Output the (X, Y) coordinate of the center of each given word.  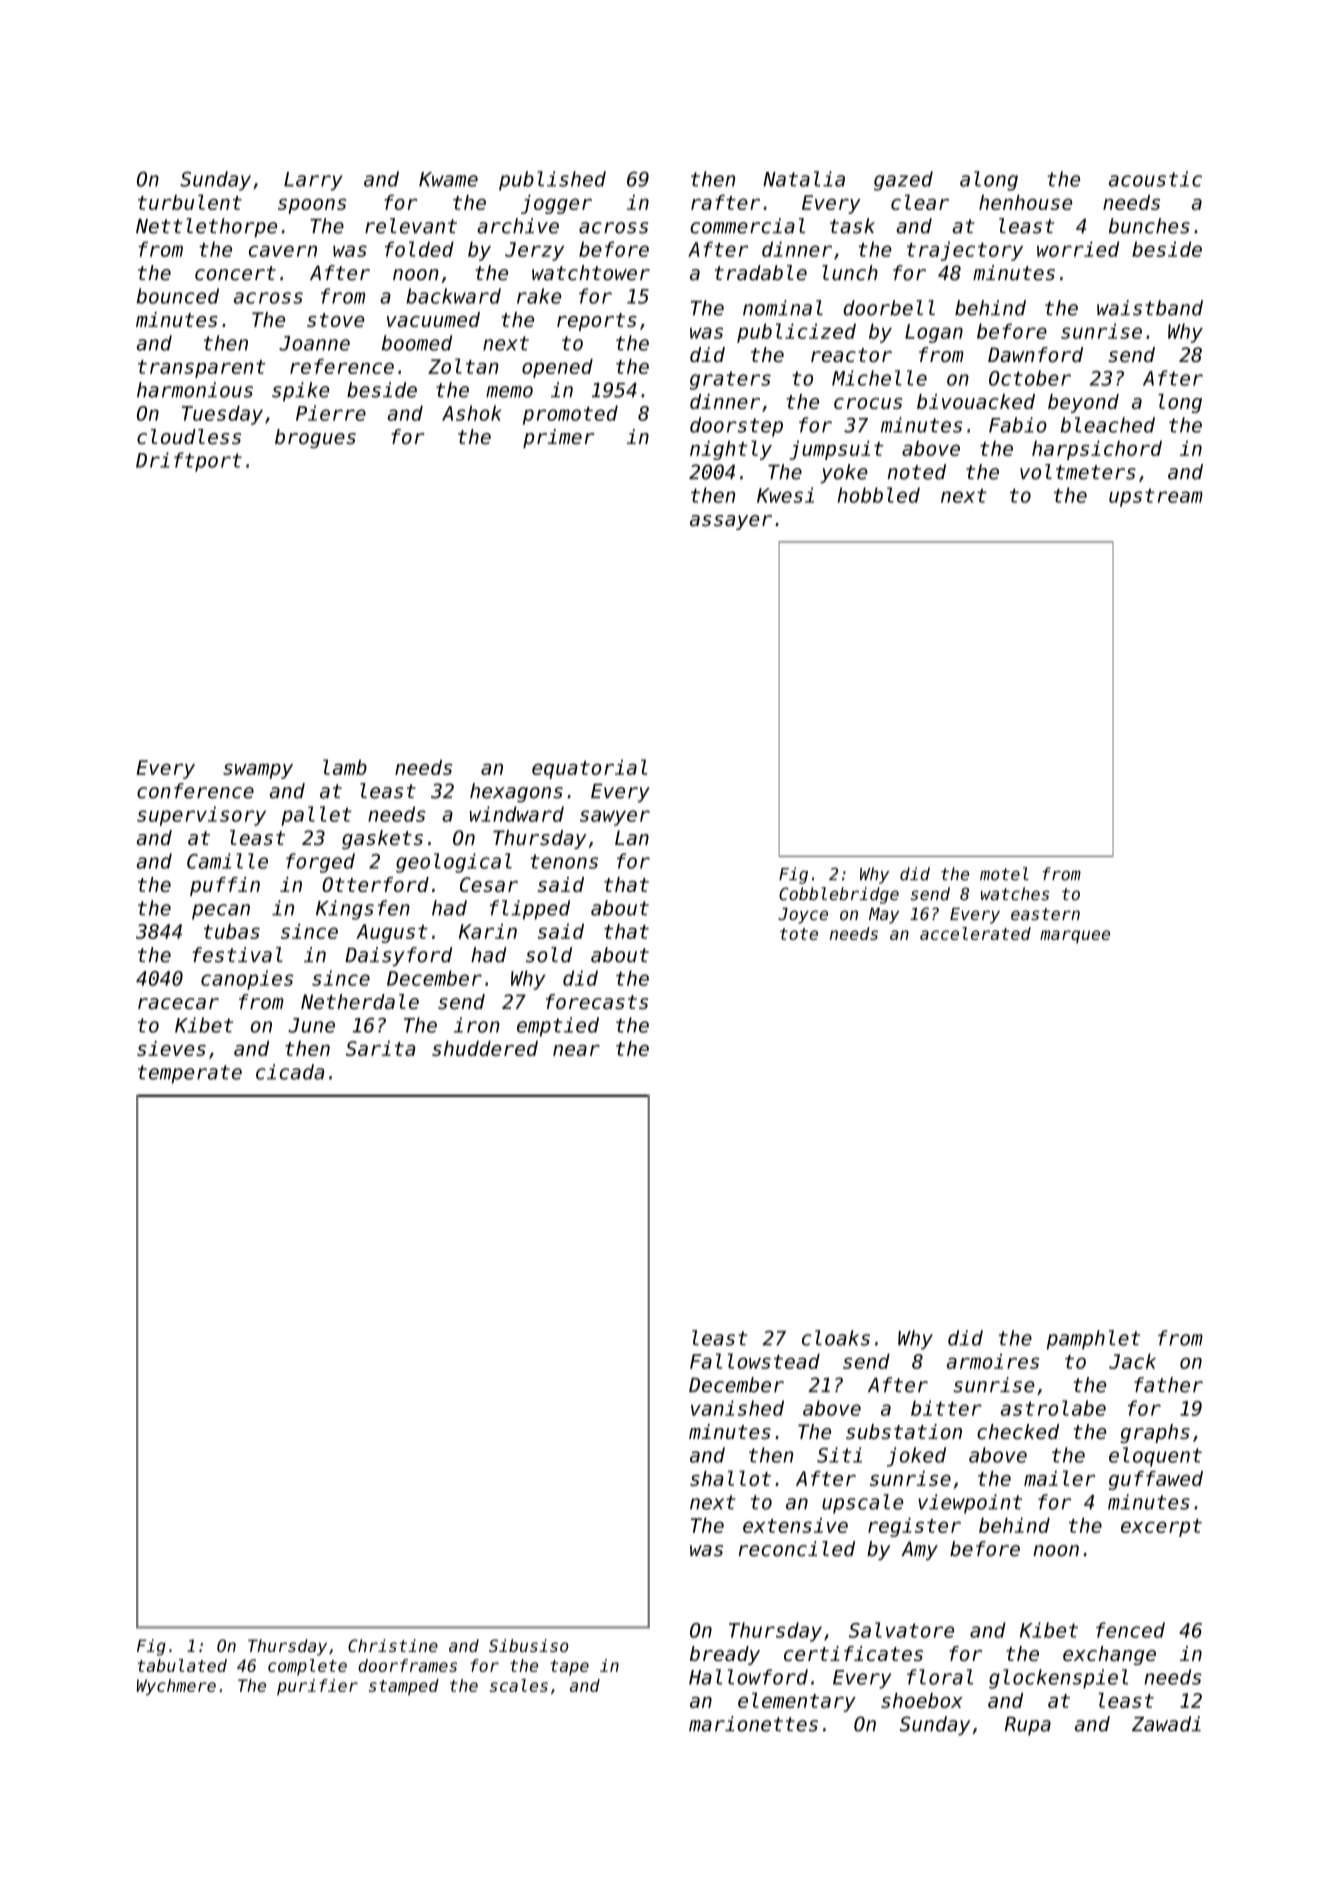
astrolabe (1053, 1408)
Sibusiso (529, 1645)
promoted (570, 415)
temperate (190, 1074)
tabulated (182, 1665)
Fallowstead (755, 1361)
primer (558, 438)
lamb (345, 767)
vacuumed (433, 319)
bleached (1108, 425)
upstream (1156, 497)
